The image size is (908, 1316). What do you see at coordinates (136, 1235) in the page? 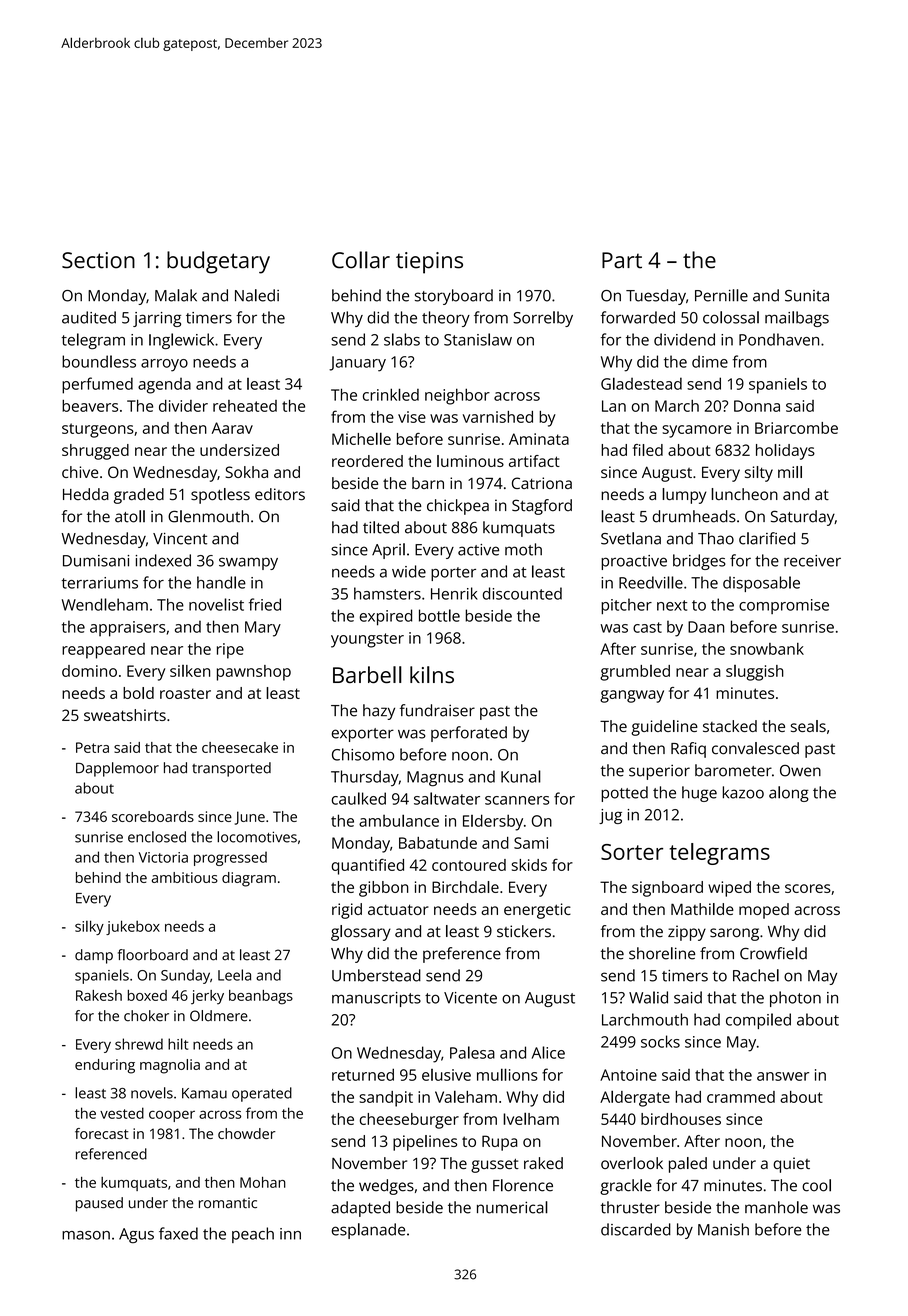
I see `Agus` at bounding box center [136, 1235].
